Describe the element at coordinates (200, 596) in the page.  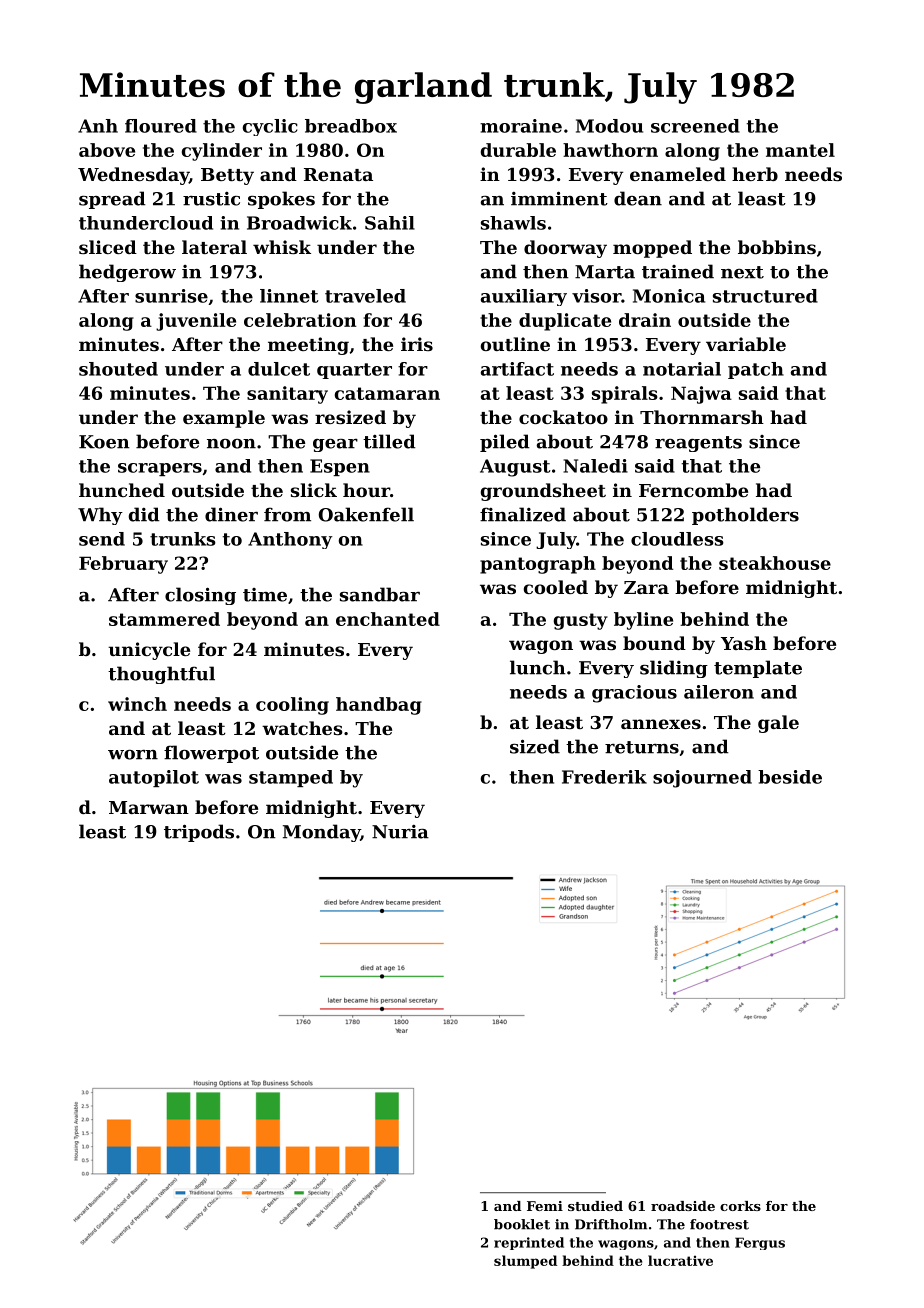
I see `closing` at that location.
